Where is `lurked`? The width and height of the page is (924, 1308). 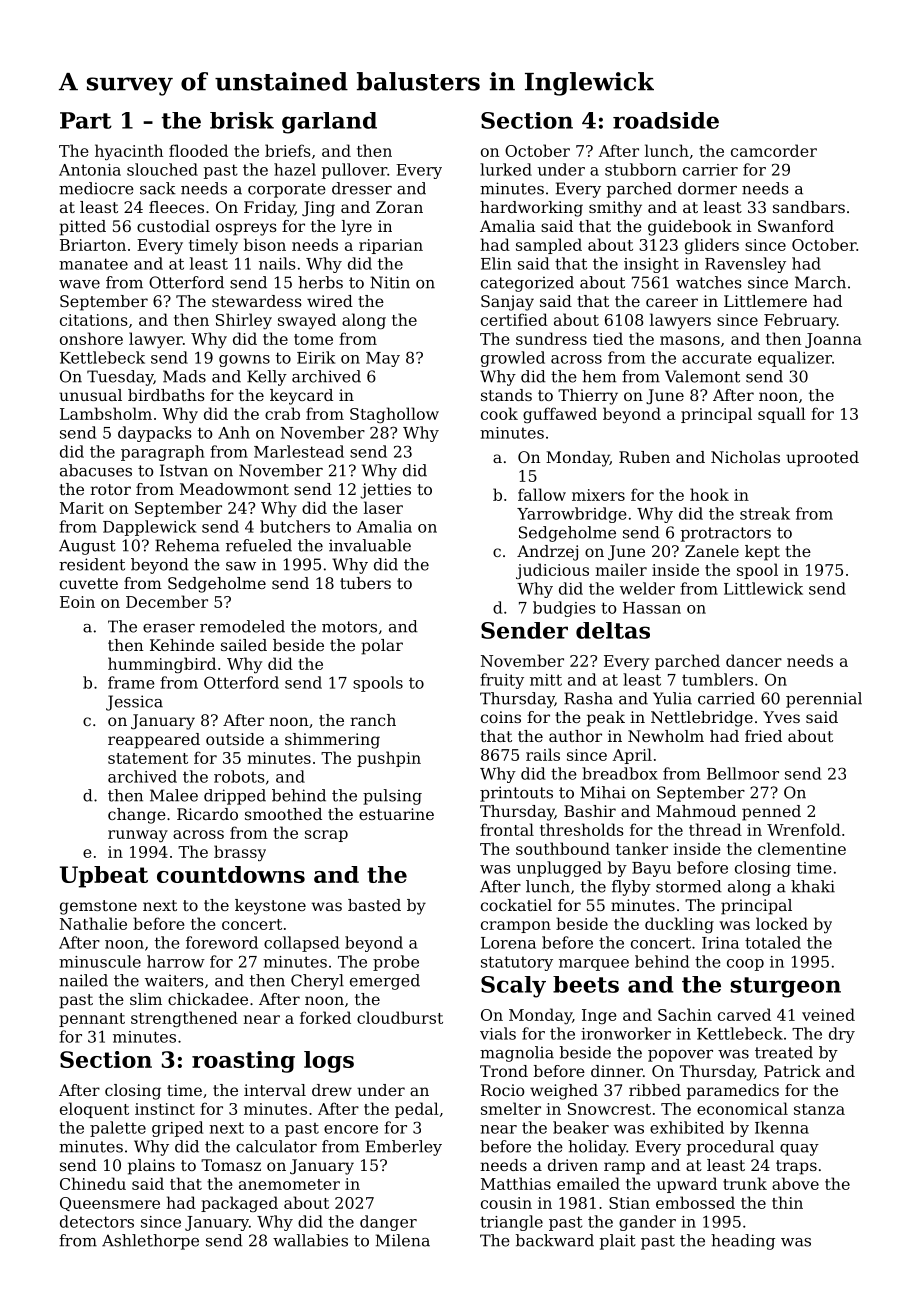 lurked is located at coordinates (506, 169).
